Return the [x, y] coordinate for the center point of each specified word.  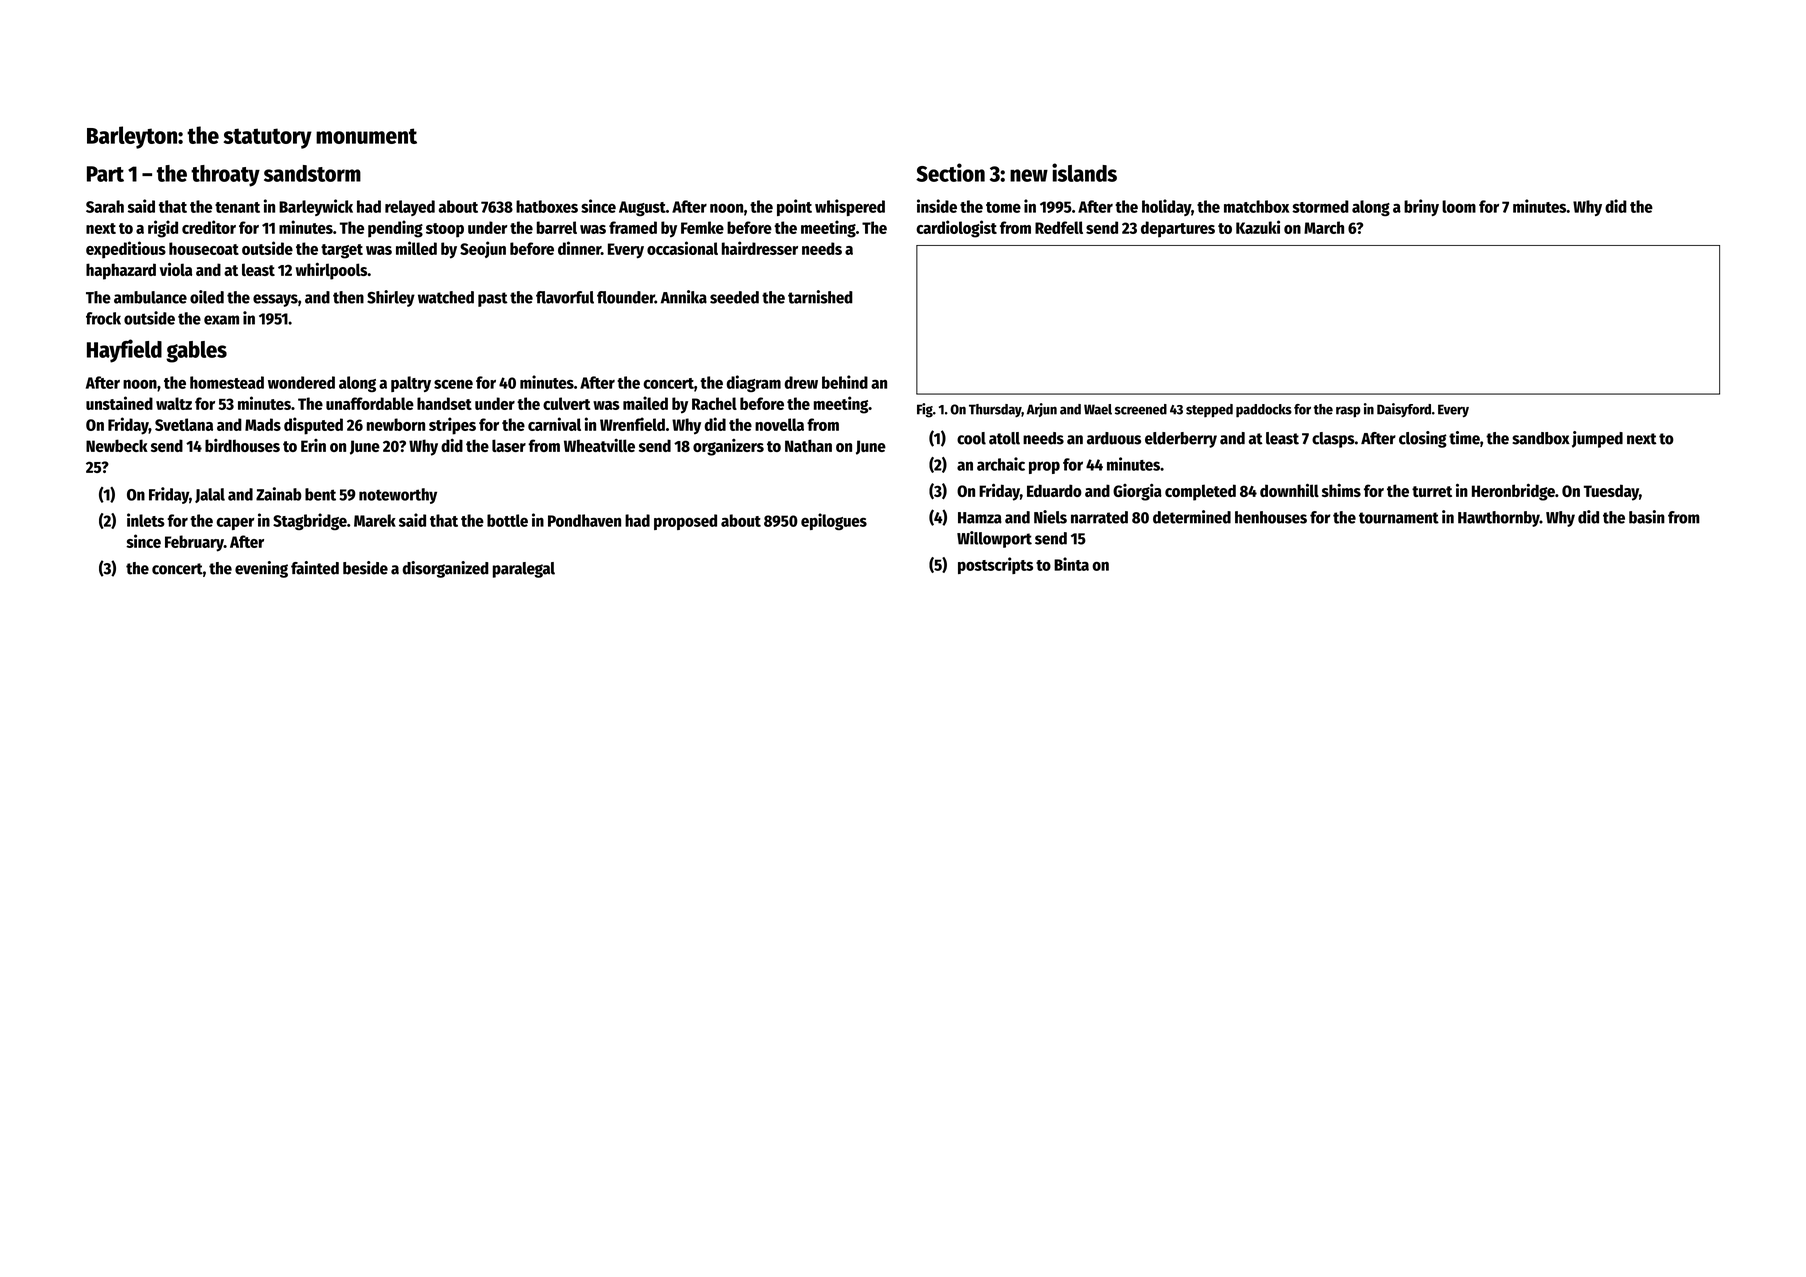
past [493, 299]
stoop [445, 230]
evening [261, 569]
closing [1423, 439]
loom [1459, 206]
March [1324, 227]
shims [1341, 490]
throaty [225, 176]
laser [509, 445]
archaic [1001, 464]
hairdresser [760, 248]
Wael [1098, 409]
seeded [734, 297]
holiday [1166, 207]
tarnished [820, 297]
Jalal [210, 495]
